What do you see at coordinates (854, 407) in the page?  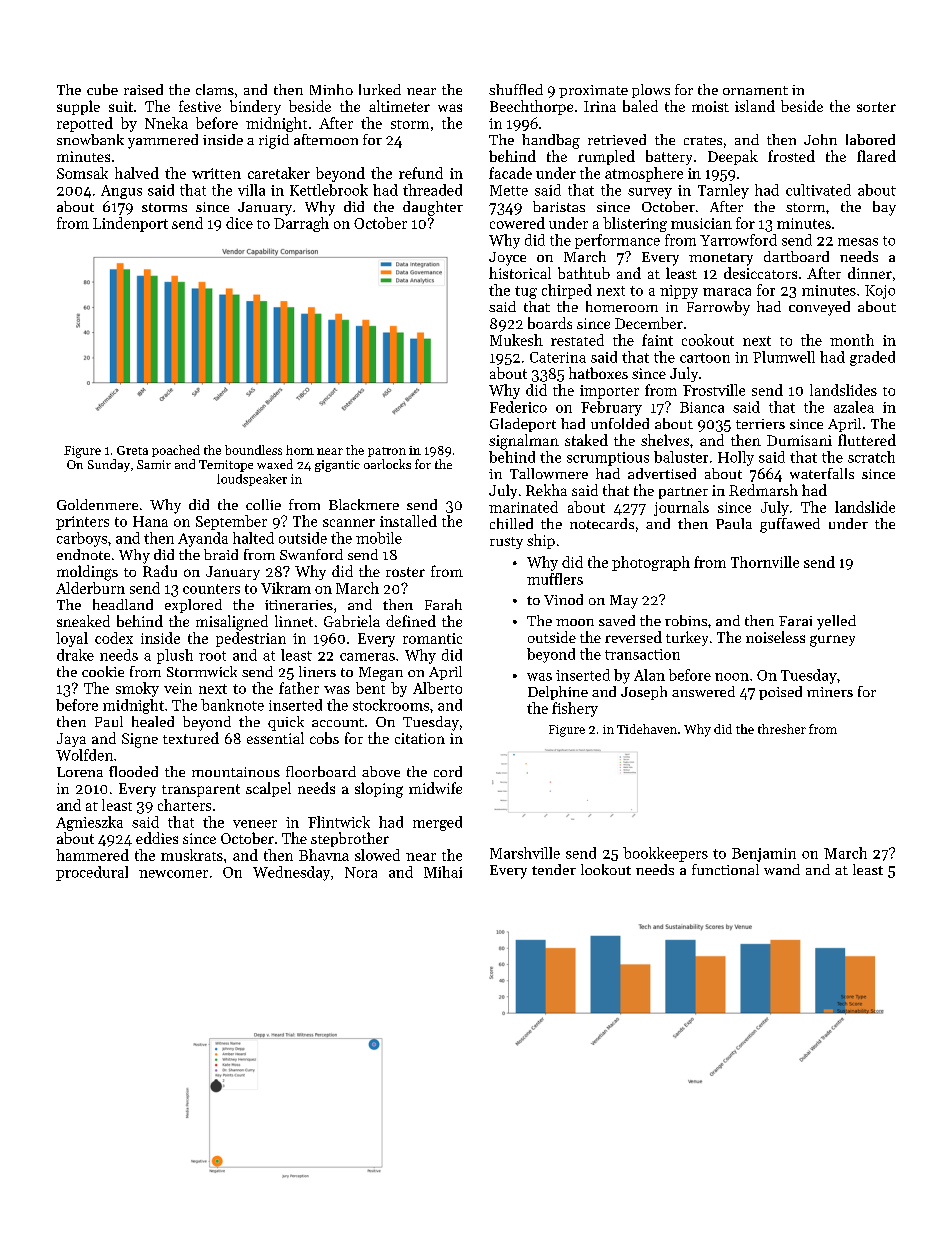 I see `azalea` at bounding box center [854, 407].
